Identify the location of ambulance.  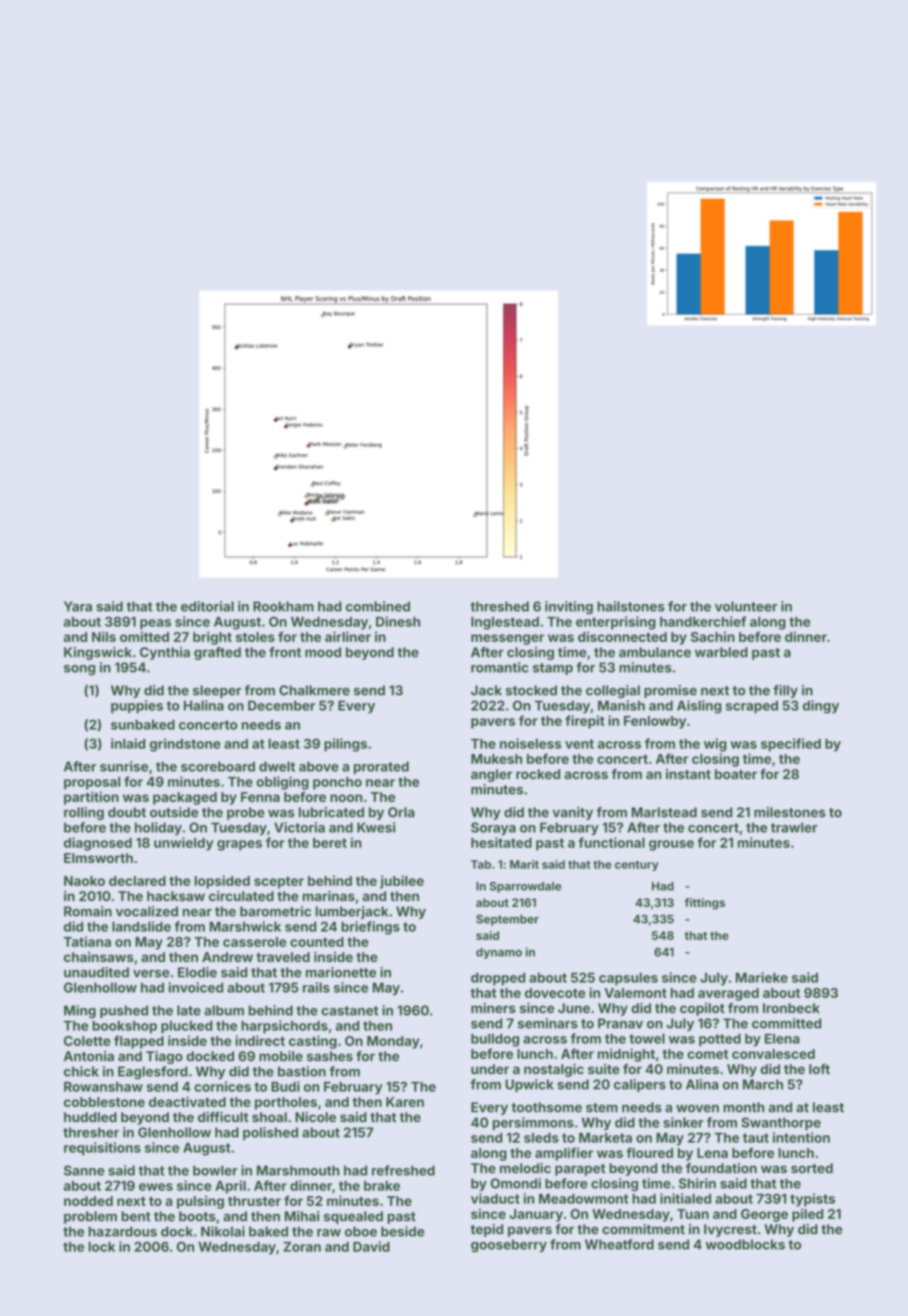
(655, 652).
